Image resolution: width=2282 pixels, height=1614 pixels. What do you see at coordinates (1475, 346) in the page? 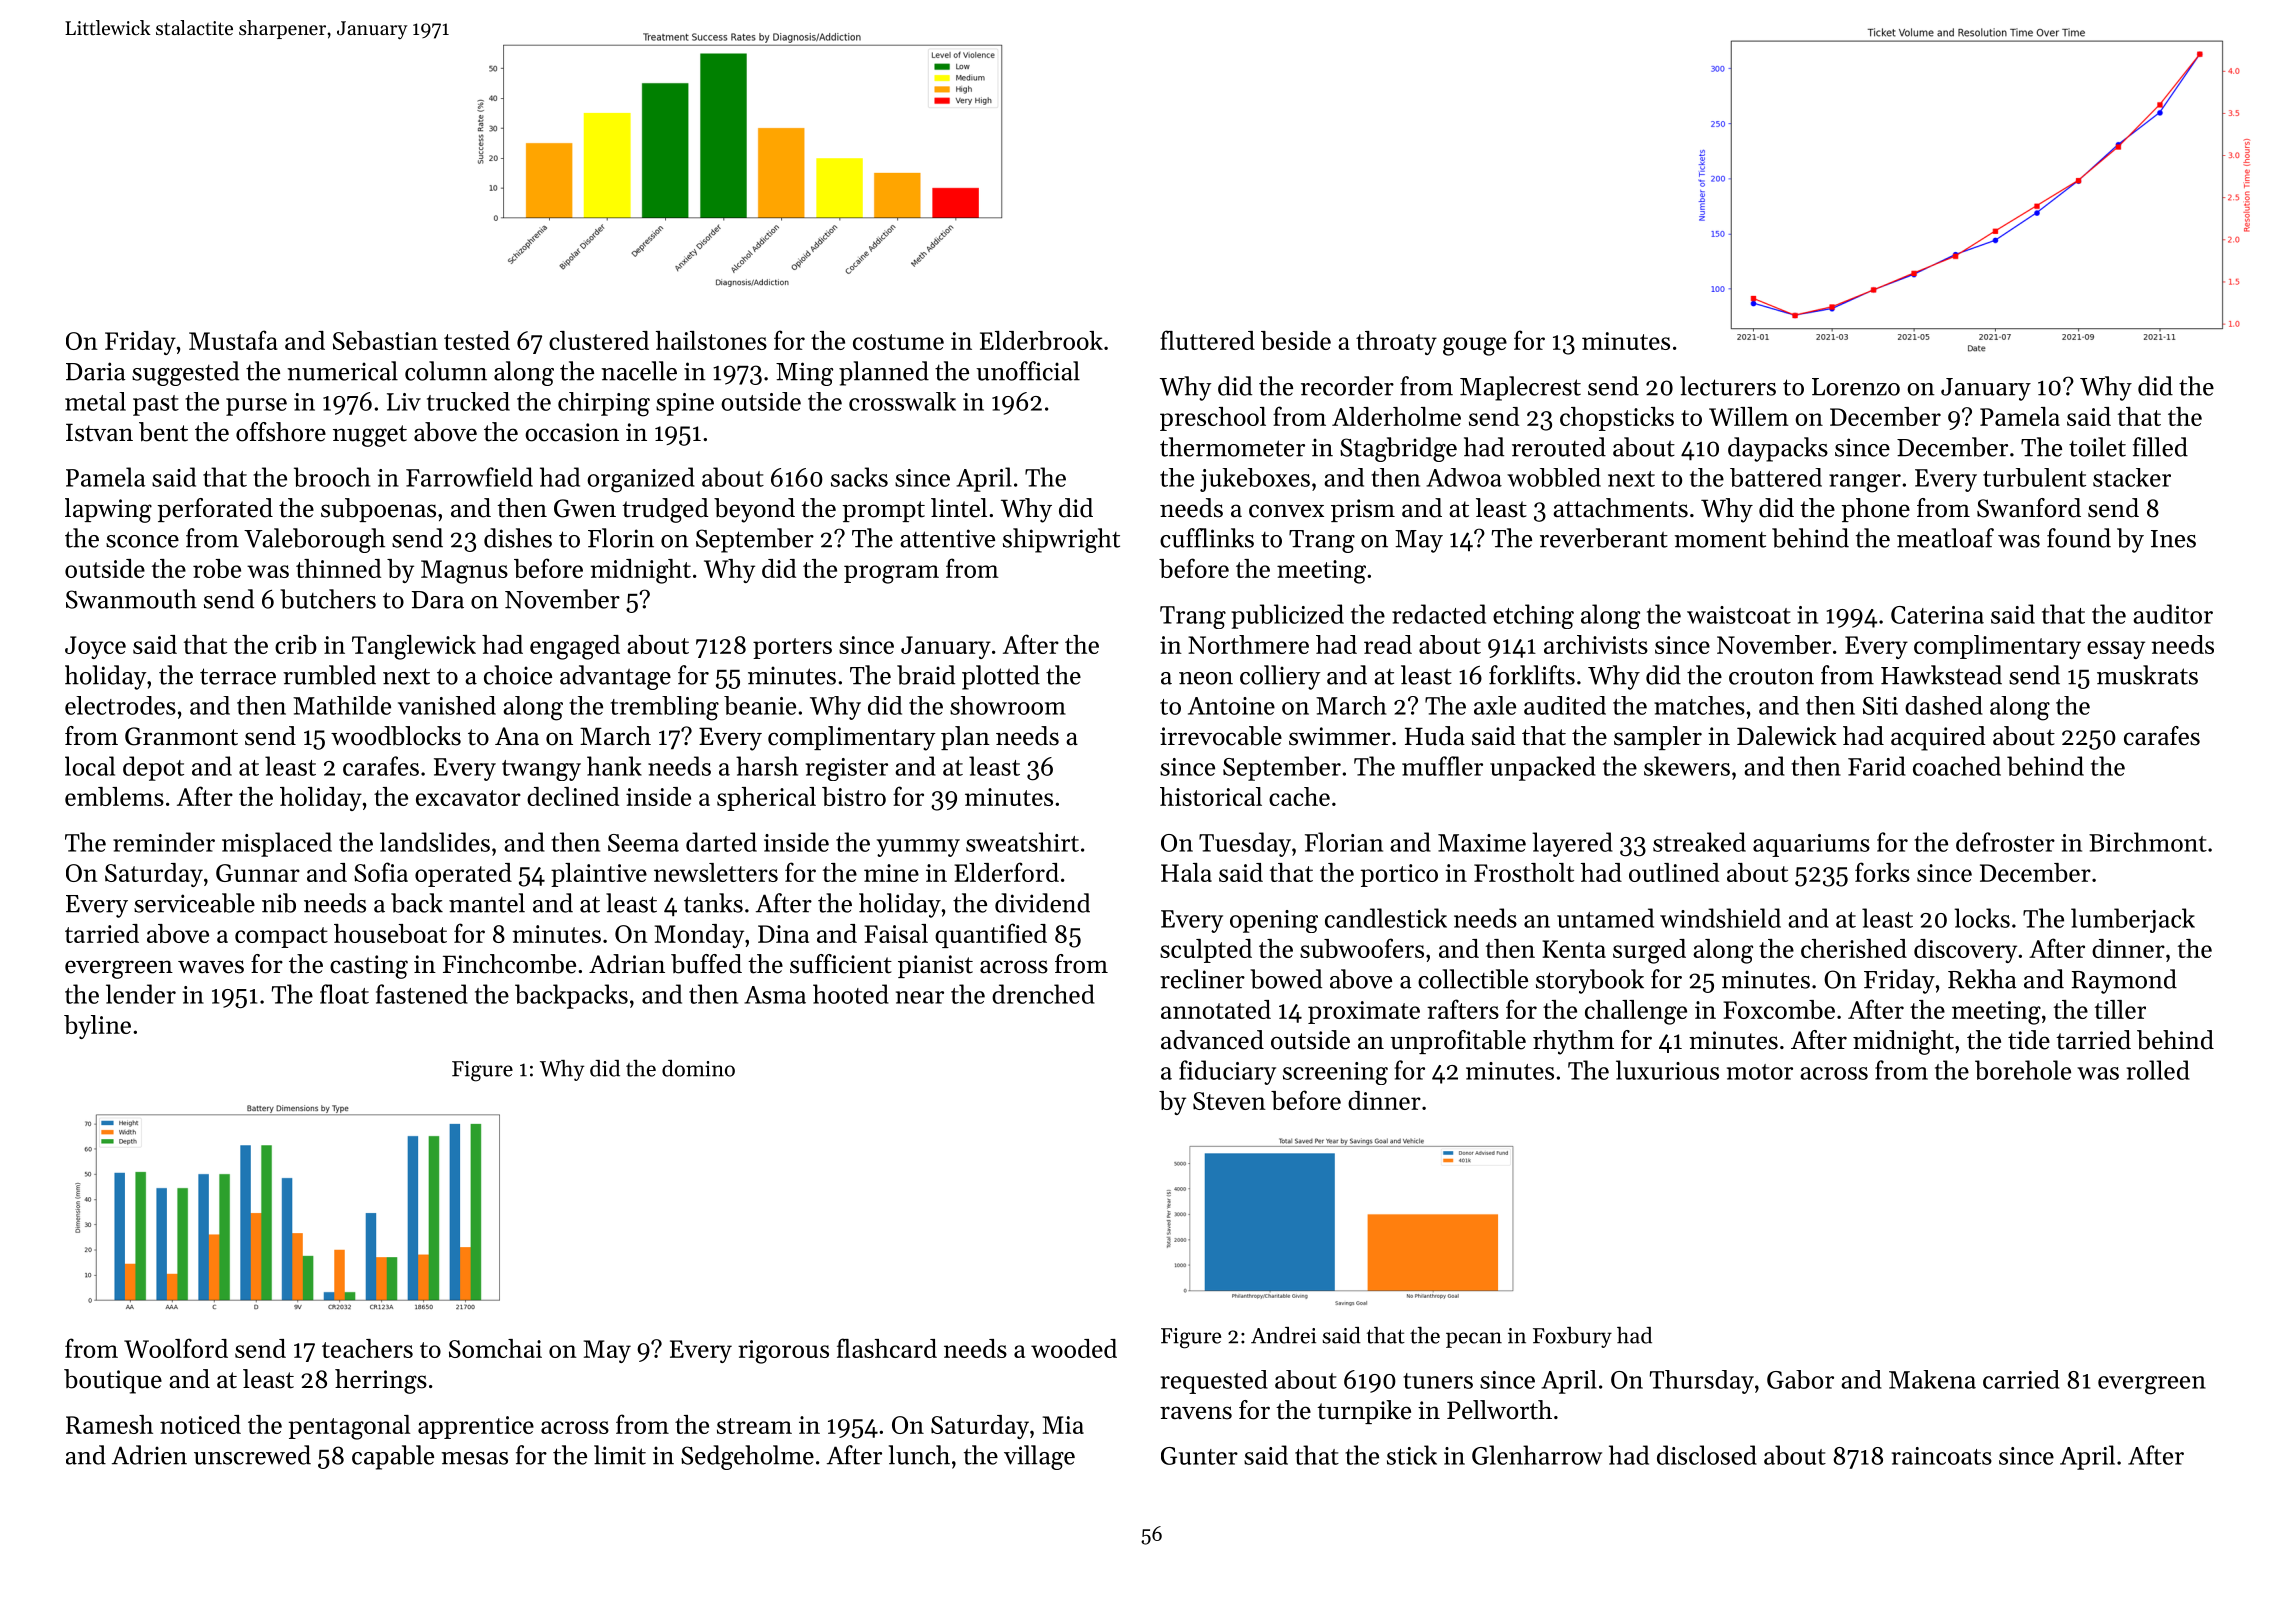
I see `gouge` at bounding box center [1475, 346].
